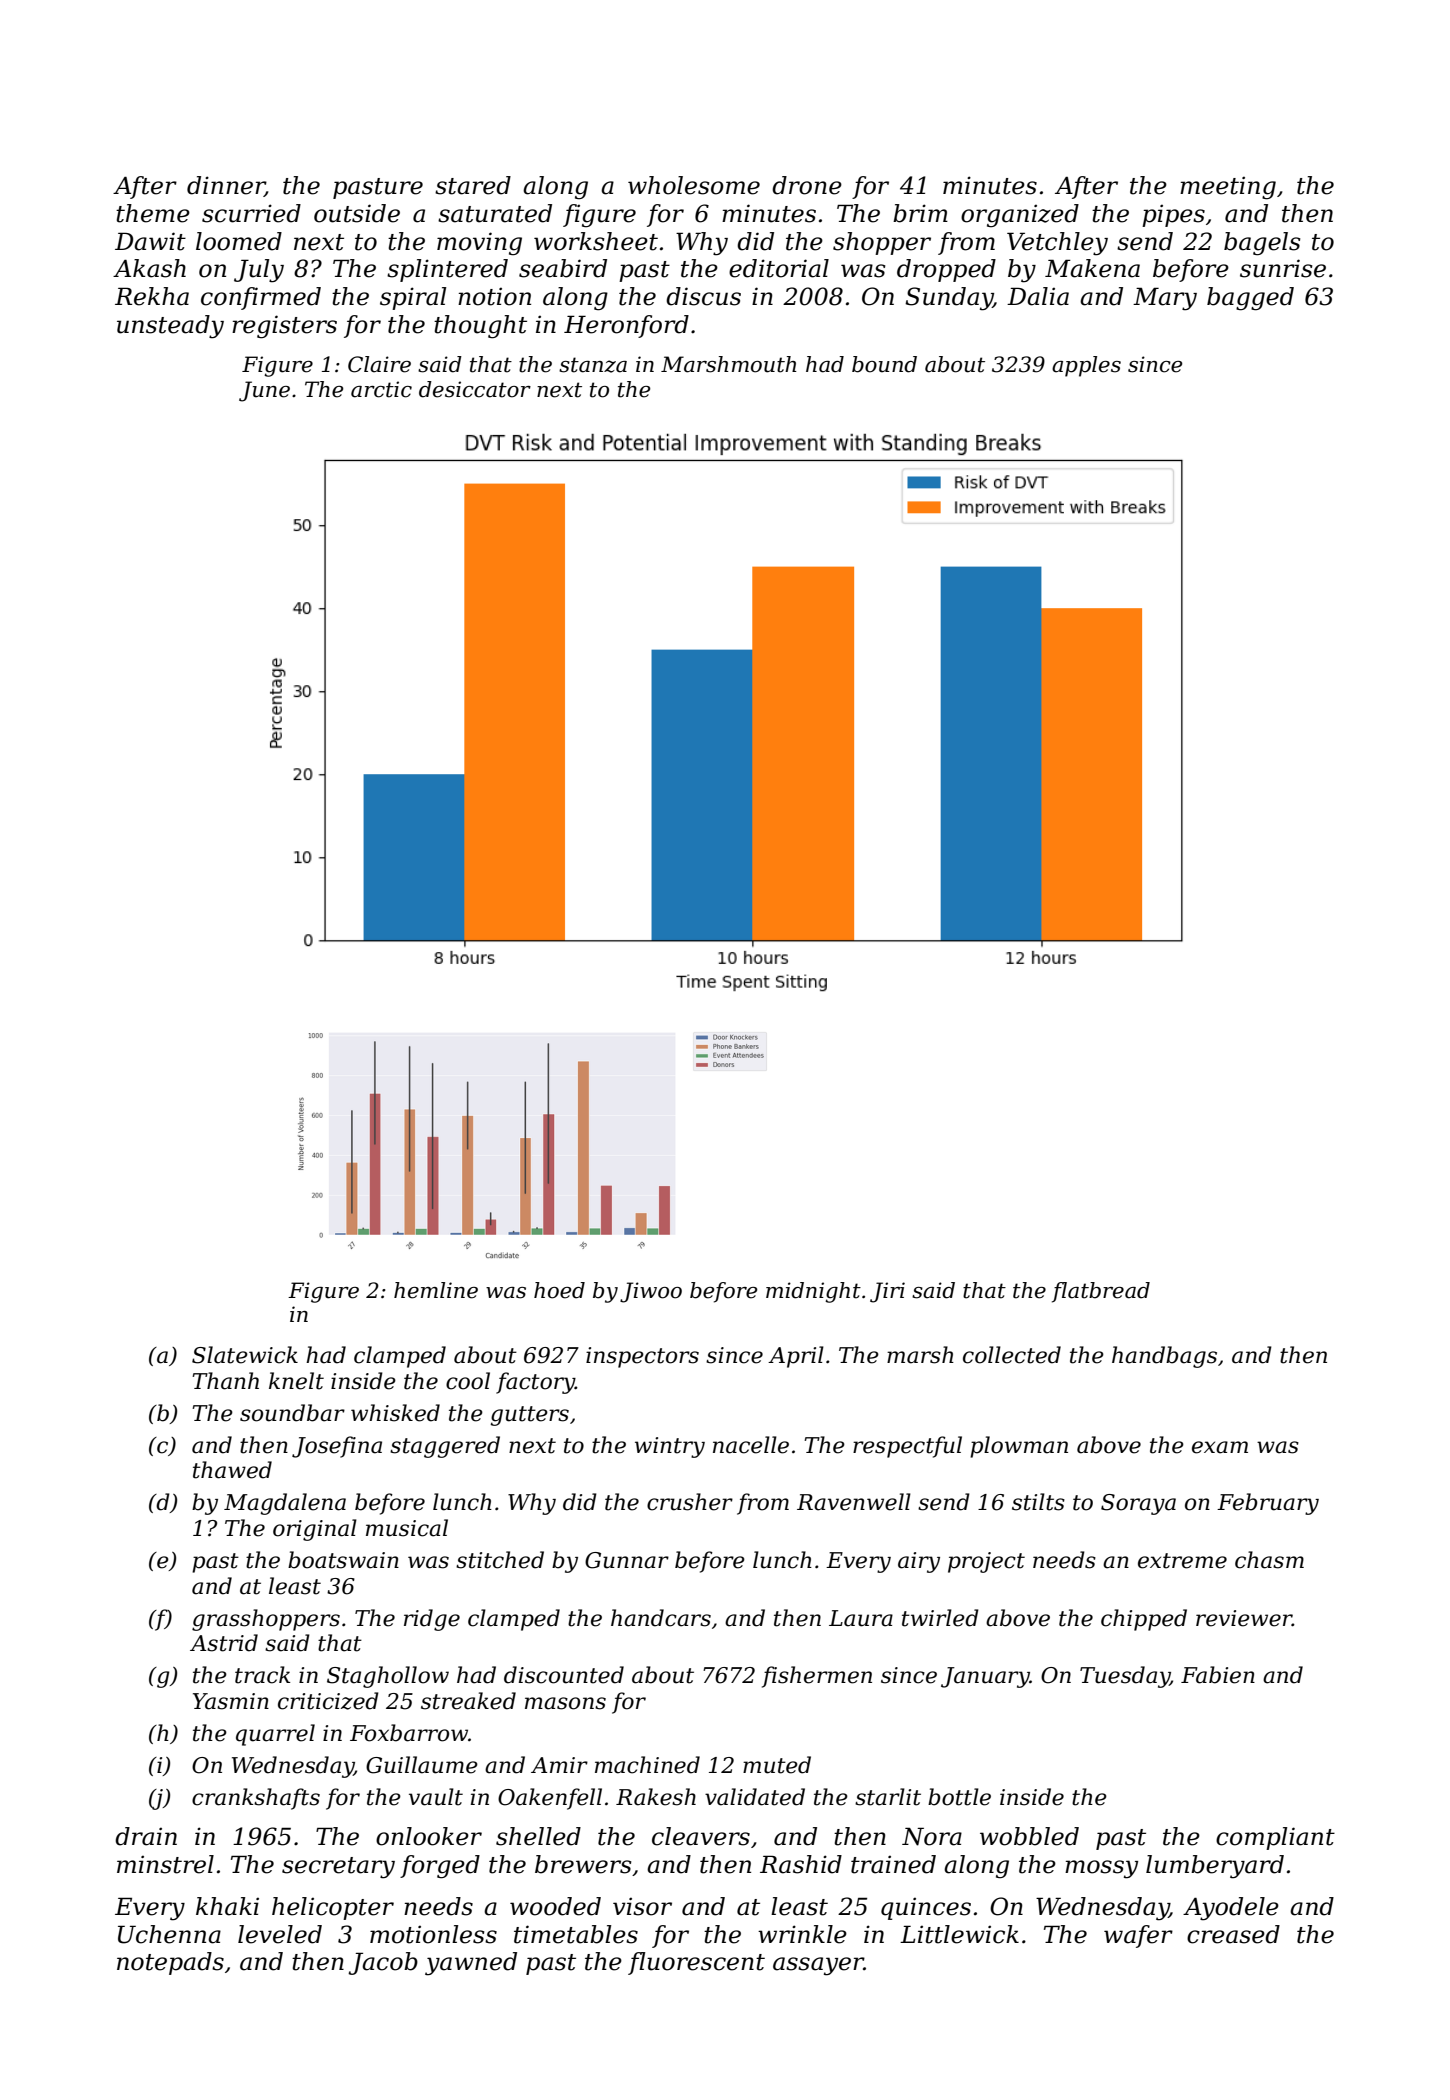 The height and width of the screenshot is (2100, 1450). What do you see at coordinates (1164, 1357) in the screenshot?
I see `handbags` at bounding box center [1164, 1357].
